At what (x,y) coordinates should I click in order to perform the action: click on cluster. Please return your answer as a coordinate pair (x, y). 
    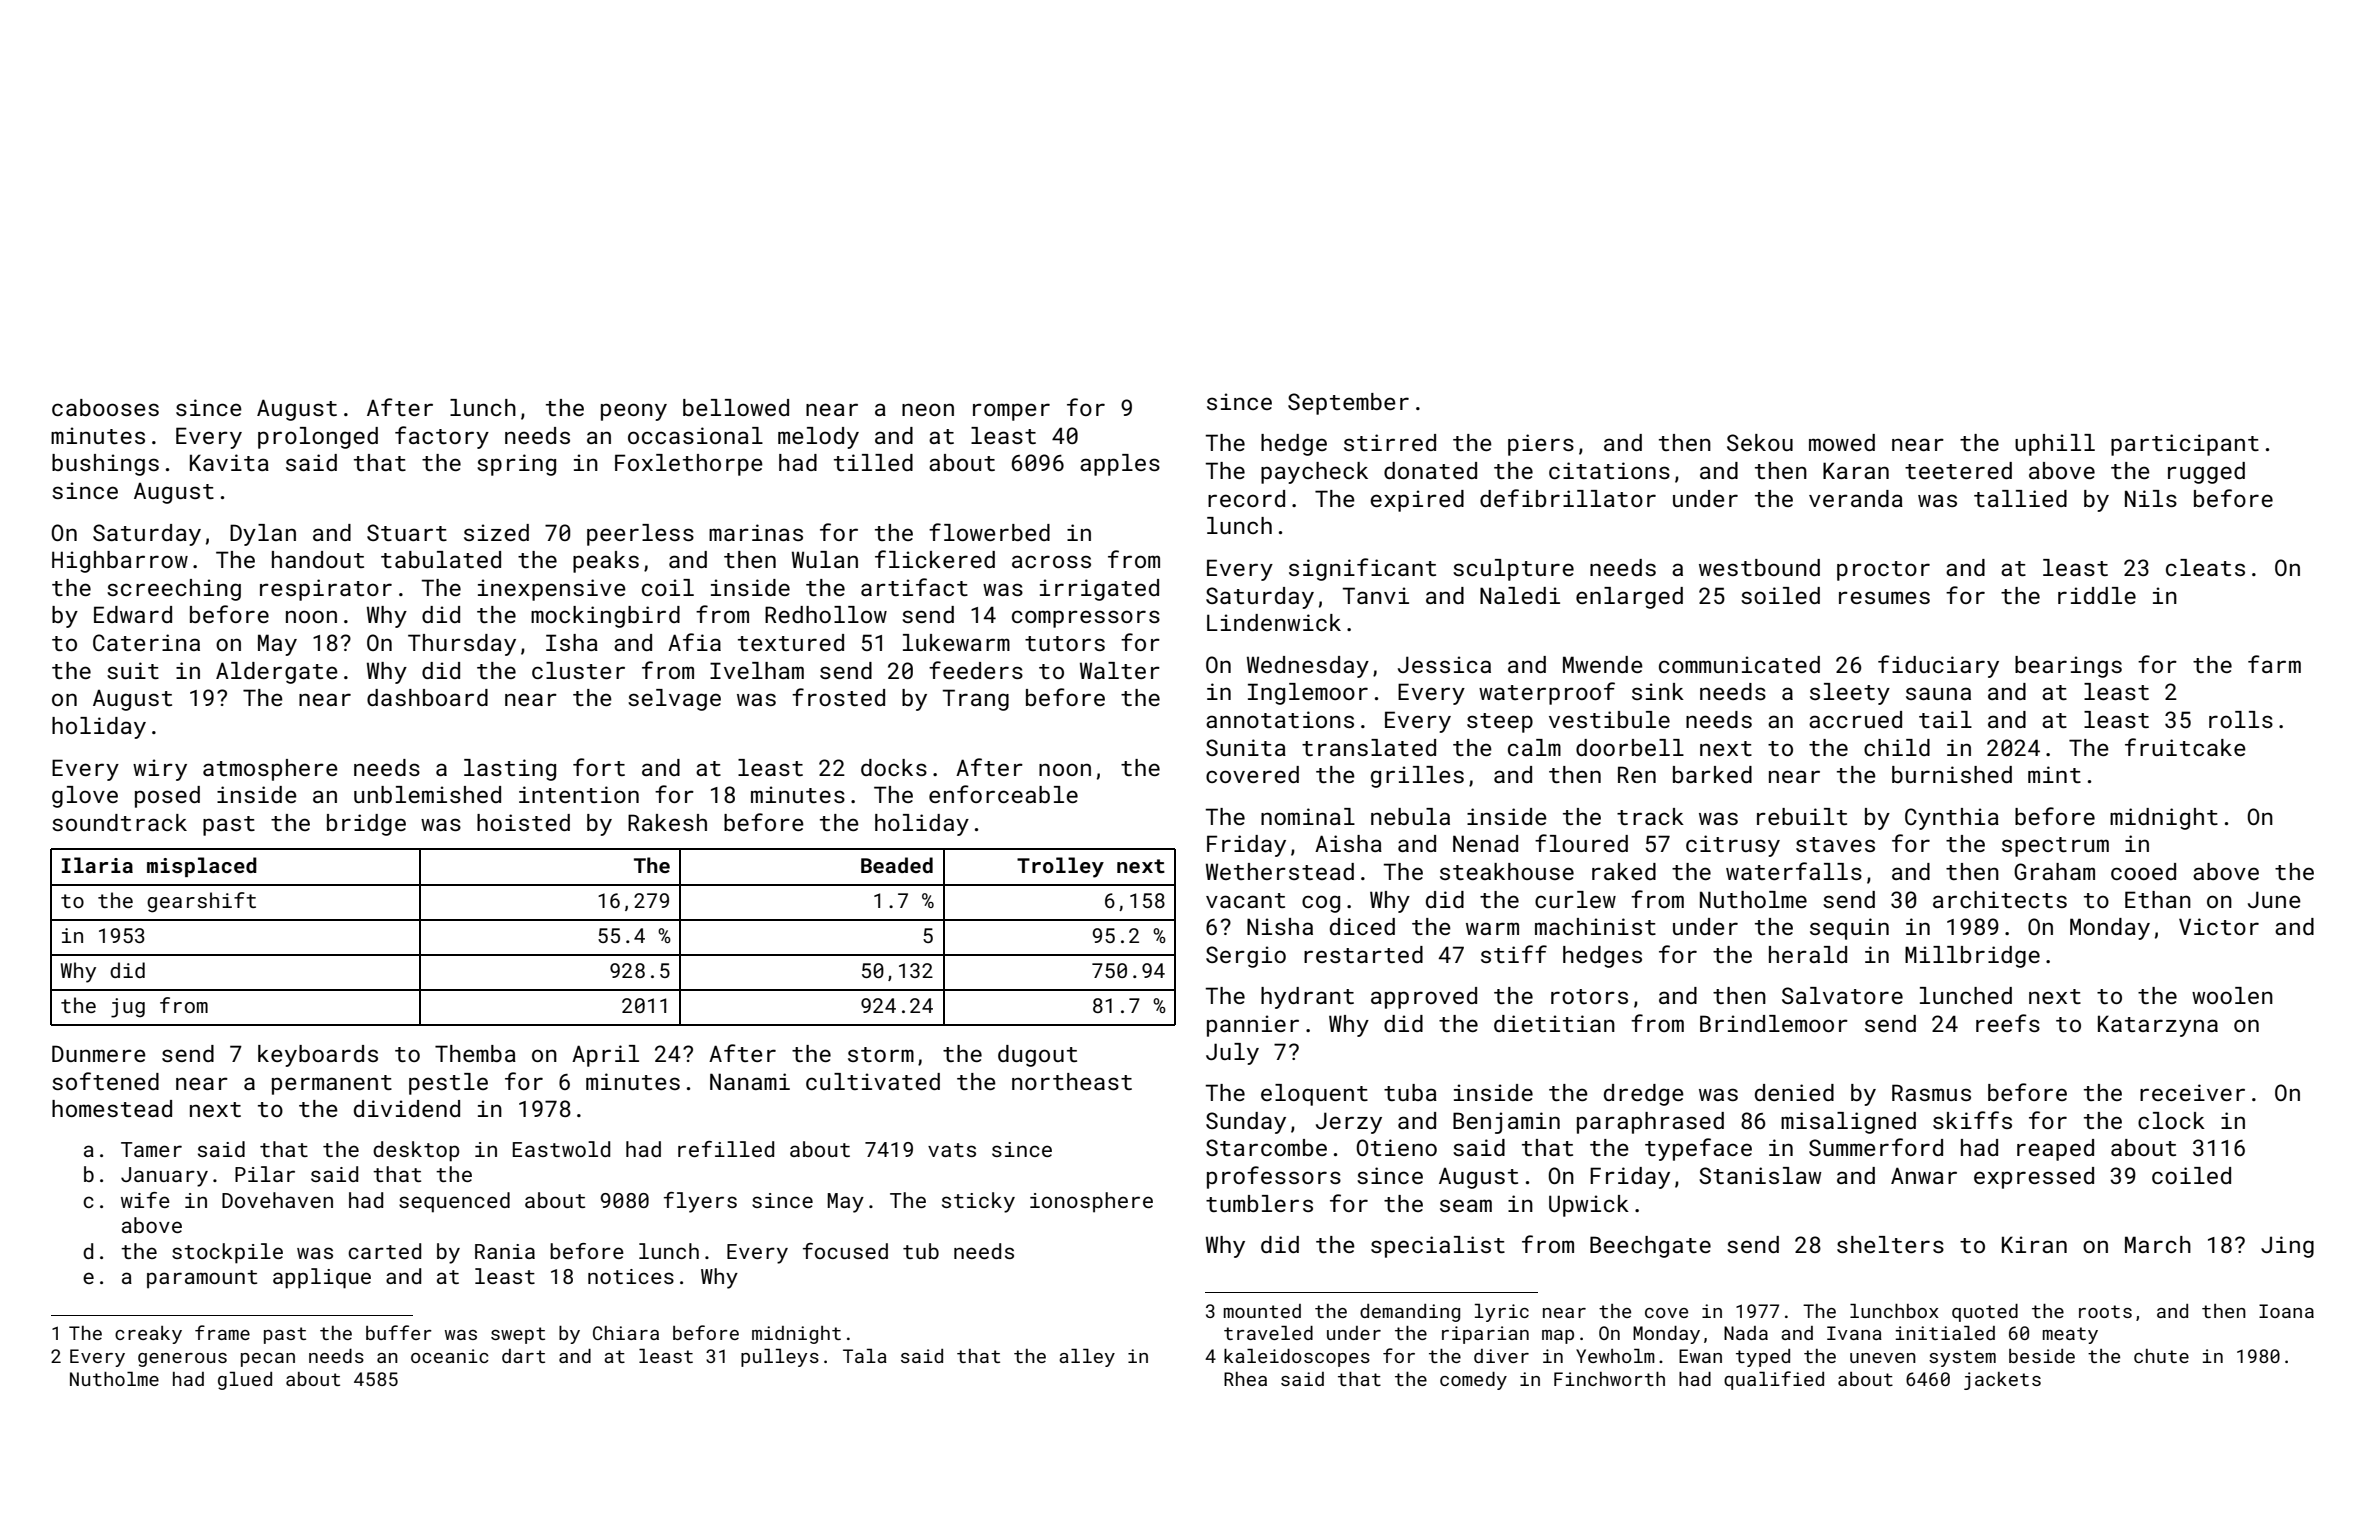
    Looking at the image, I should click on (578, 670).
